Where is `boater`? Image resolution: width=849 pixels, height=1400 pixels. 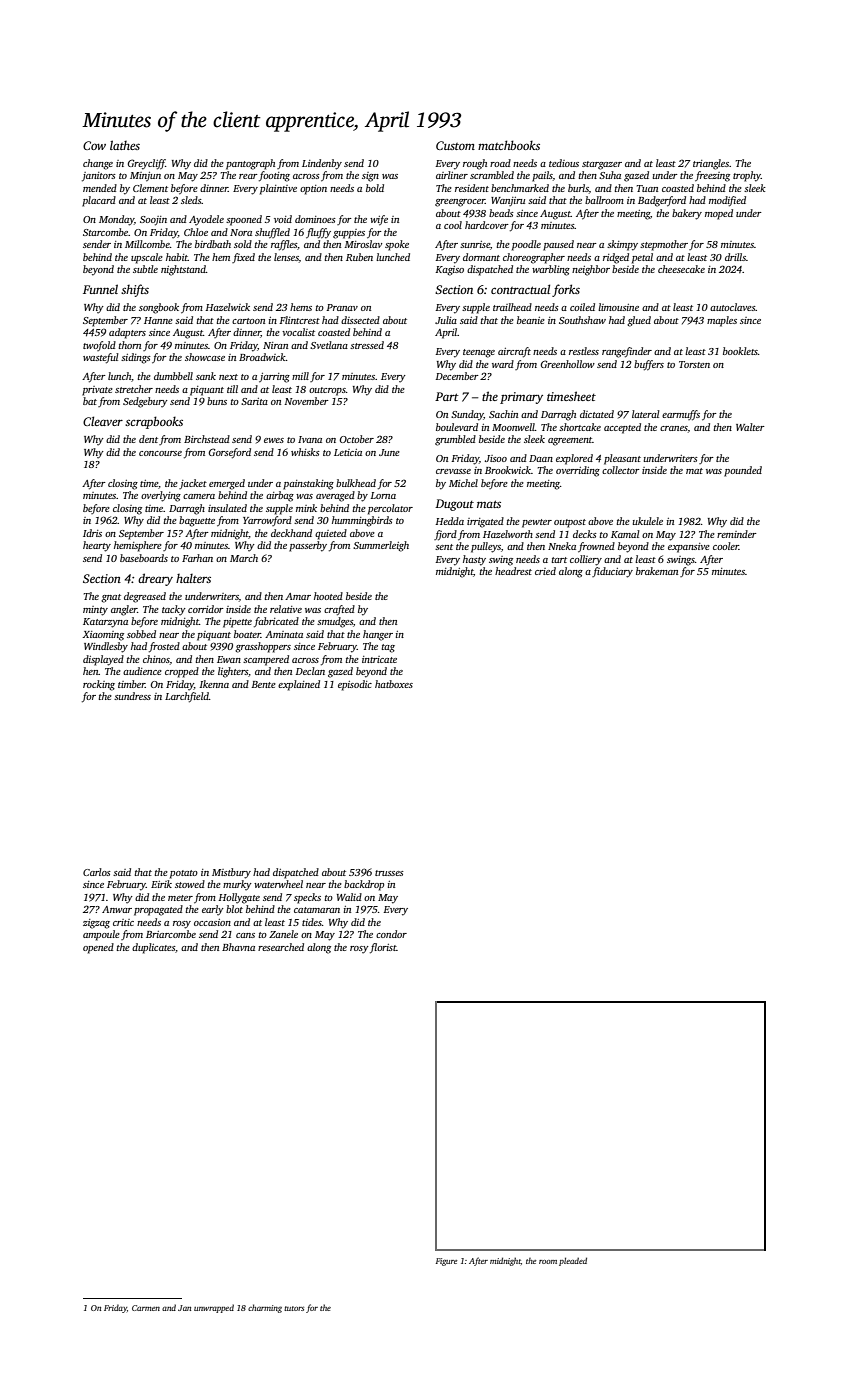 boater is located at coordinates (247, 634).
